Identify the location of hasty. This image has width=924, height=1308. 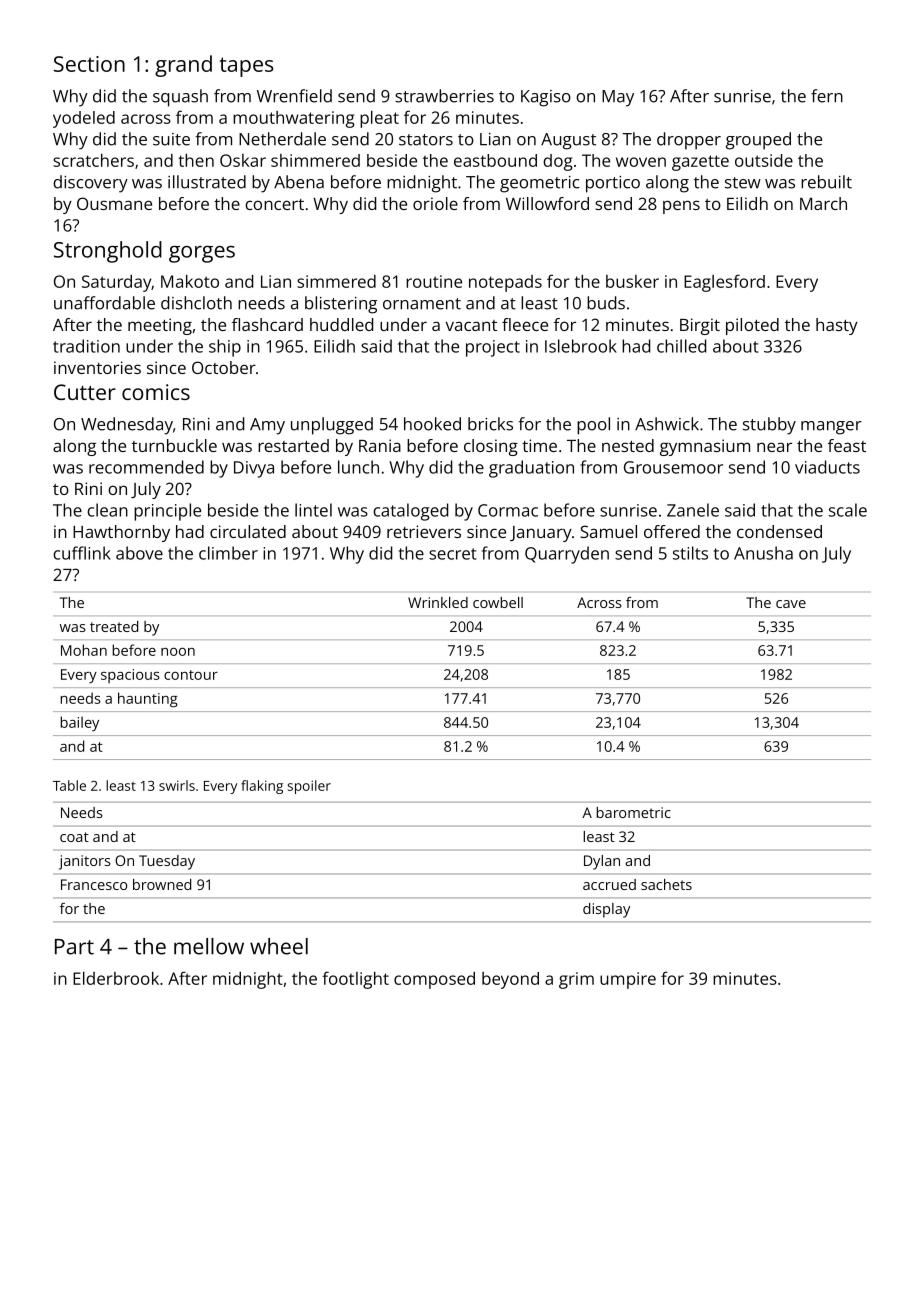
(837, 326).
